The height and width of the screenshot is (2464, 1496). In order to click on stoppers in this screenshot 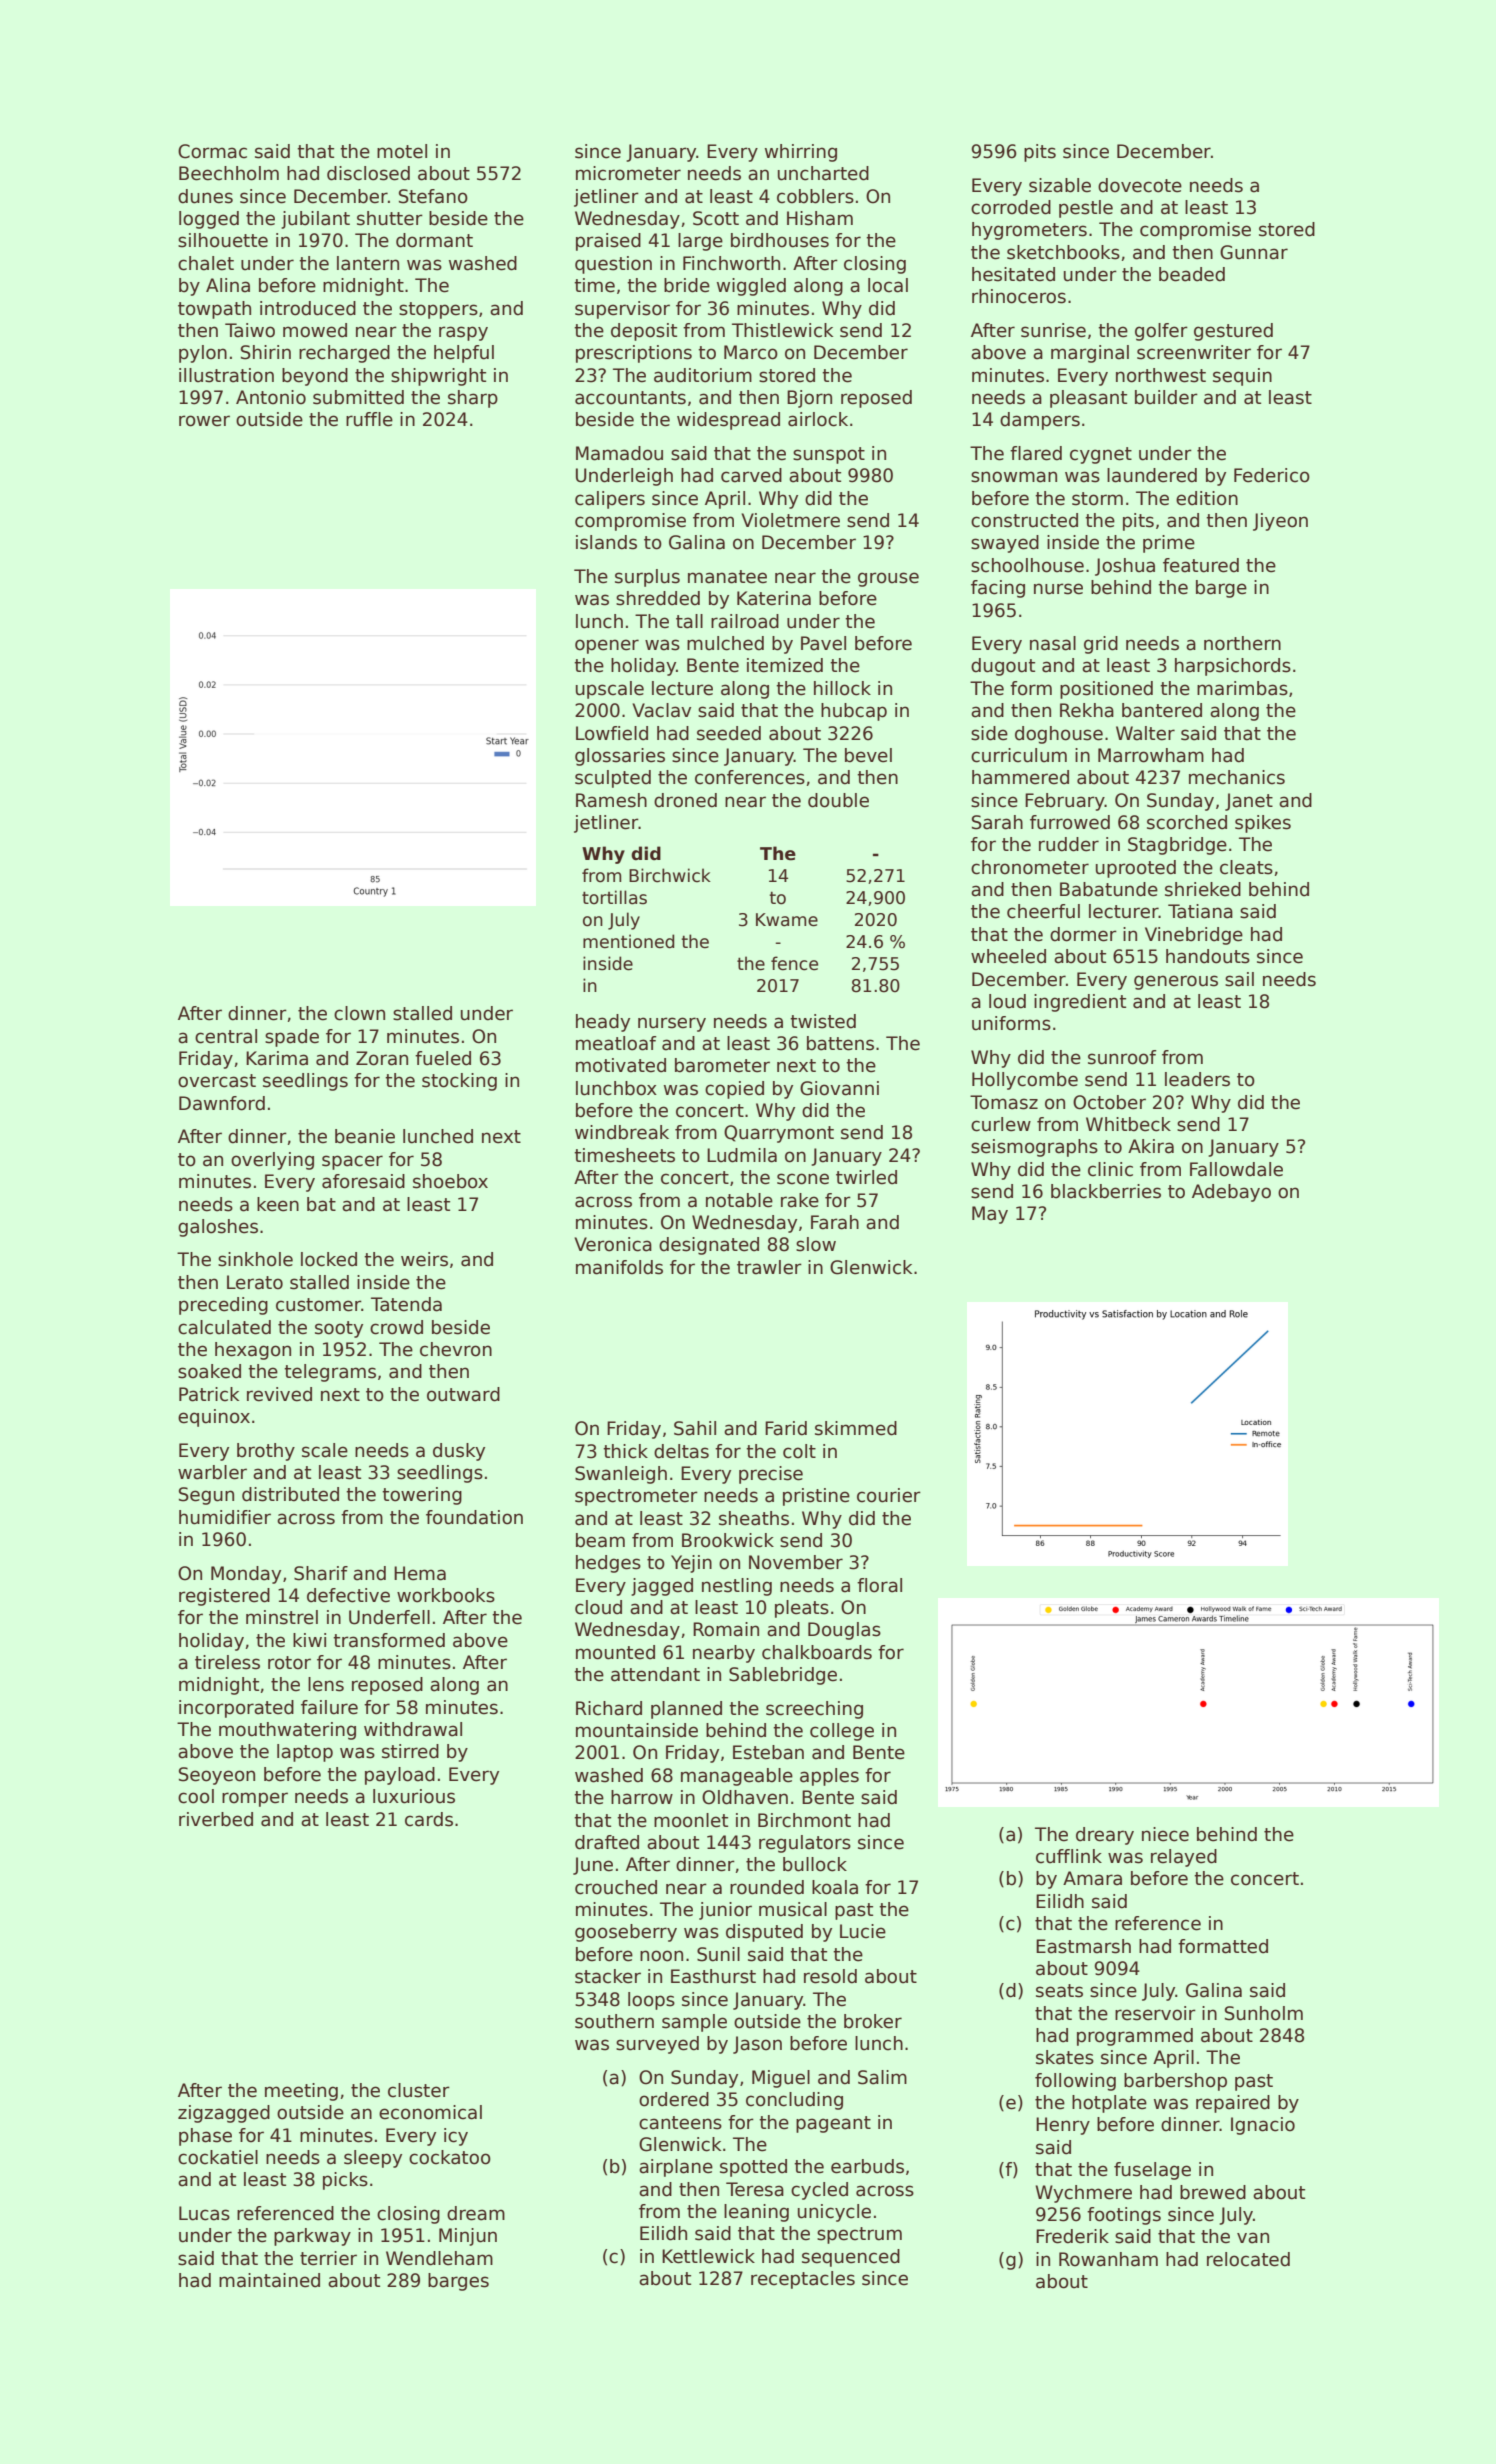, I will do `click(438, 310)`.
